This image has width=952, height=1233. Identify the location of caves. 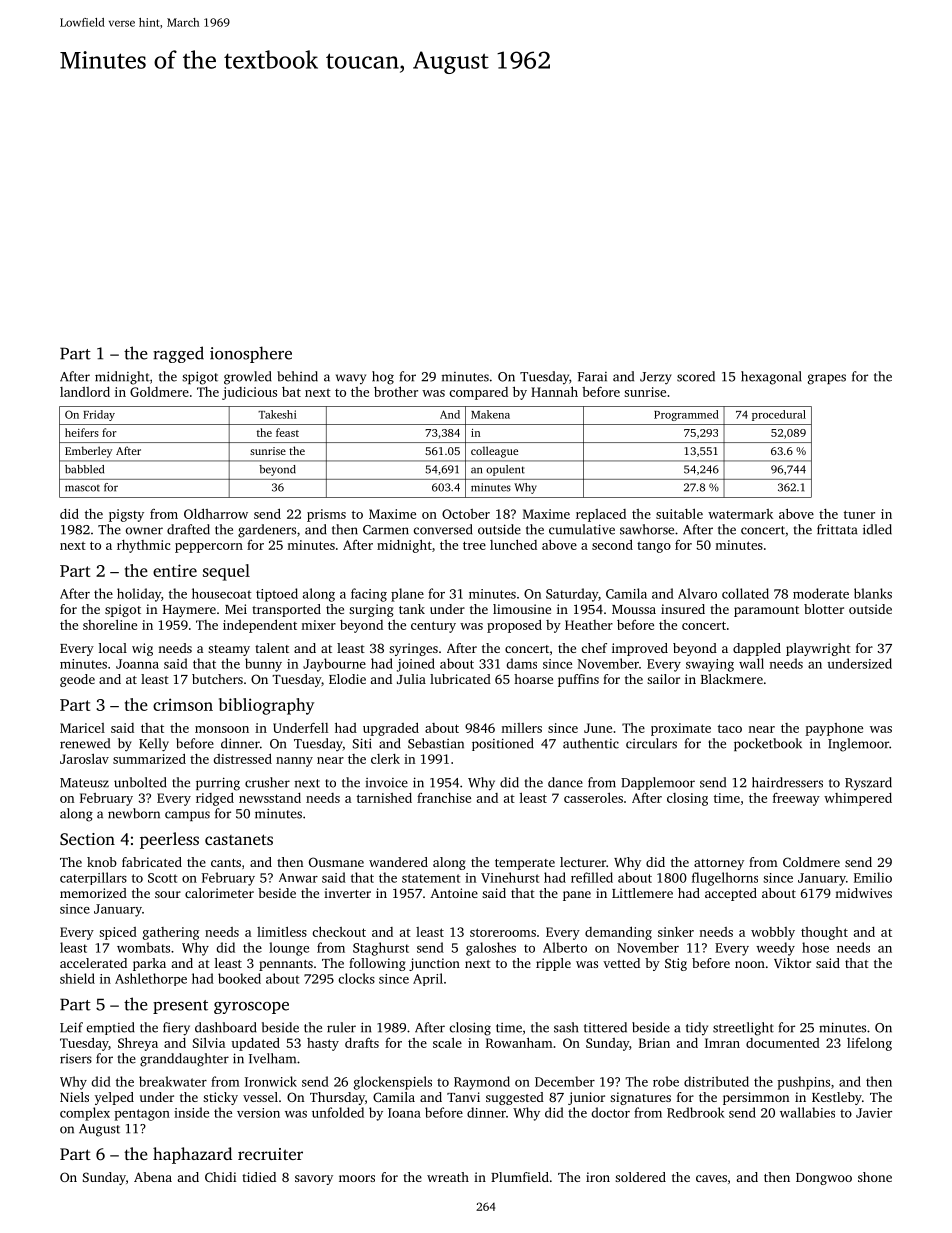
(711, 1178).
